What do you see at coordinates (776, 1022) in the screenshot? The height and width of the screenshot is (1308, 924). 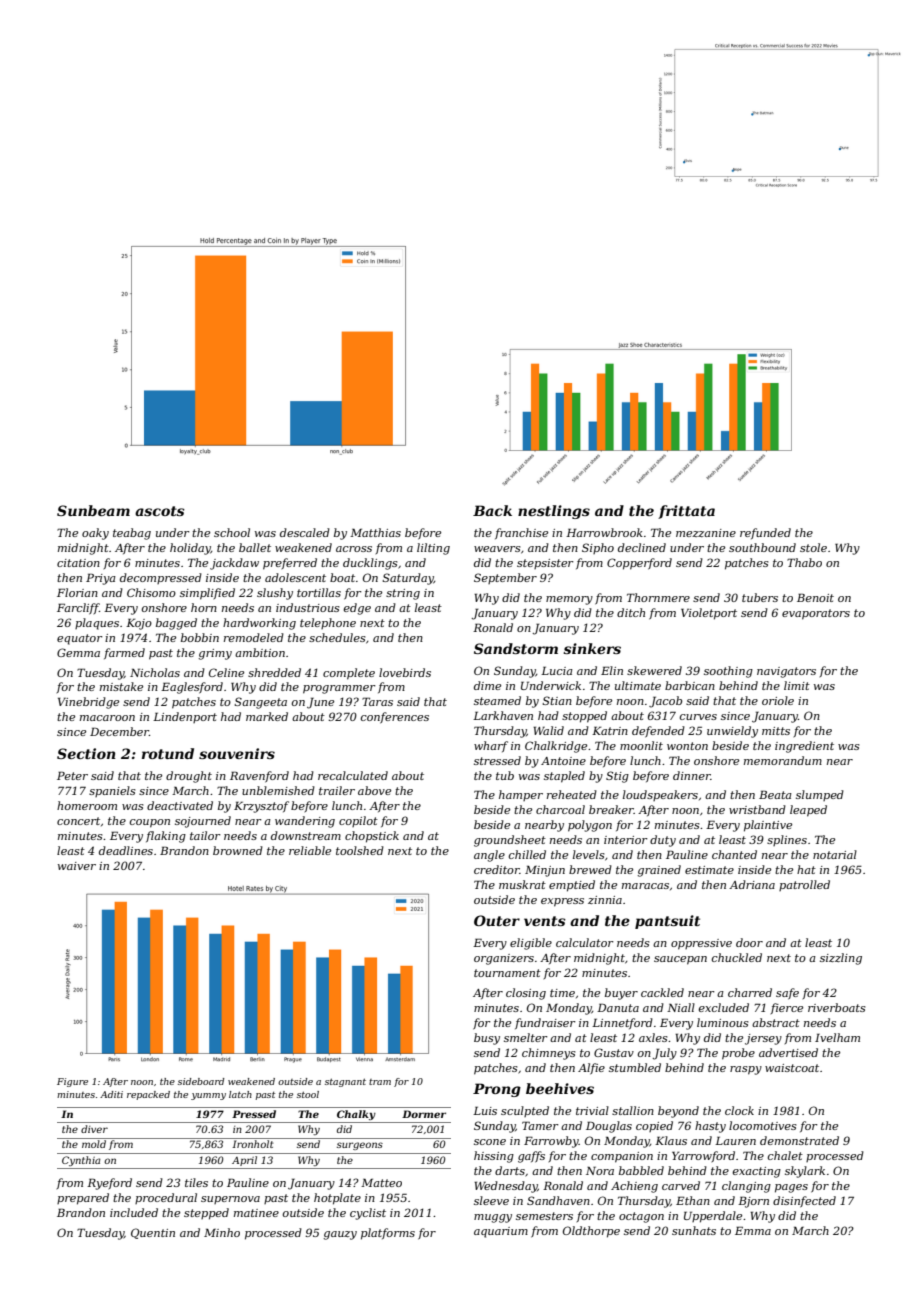 I see `abstract` at bounding box center [776, 1022].
